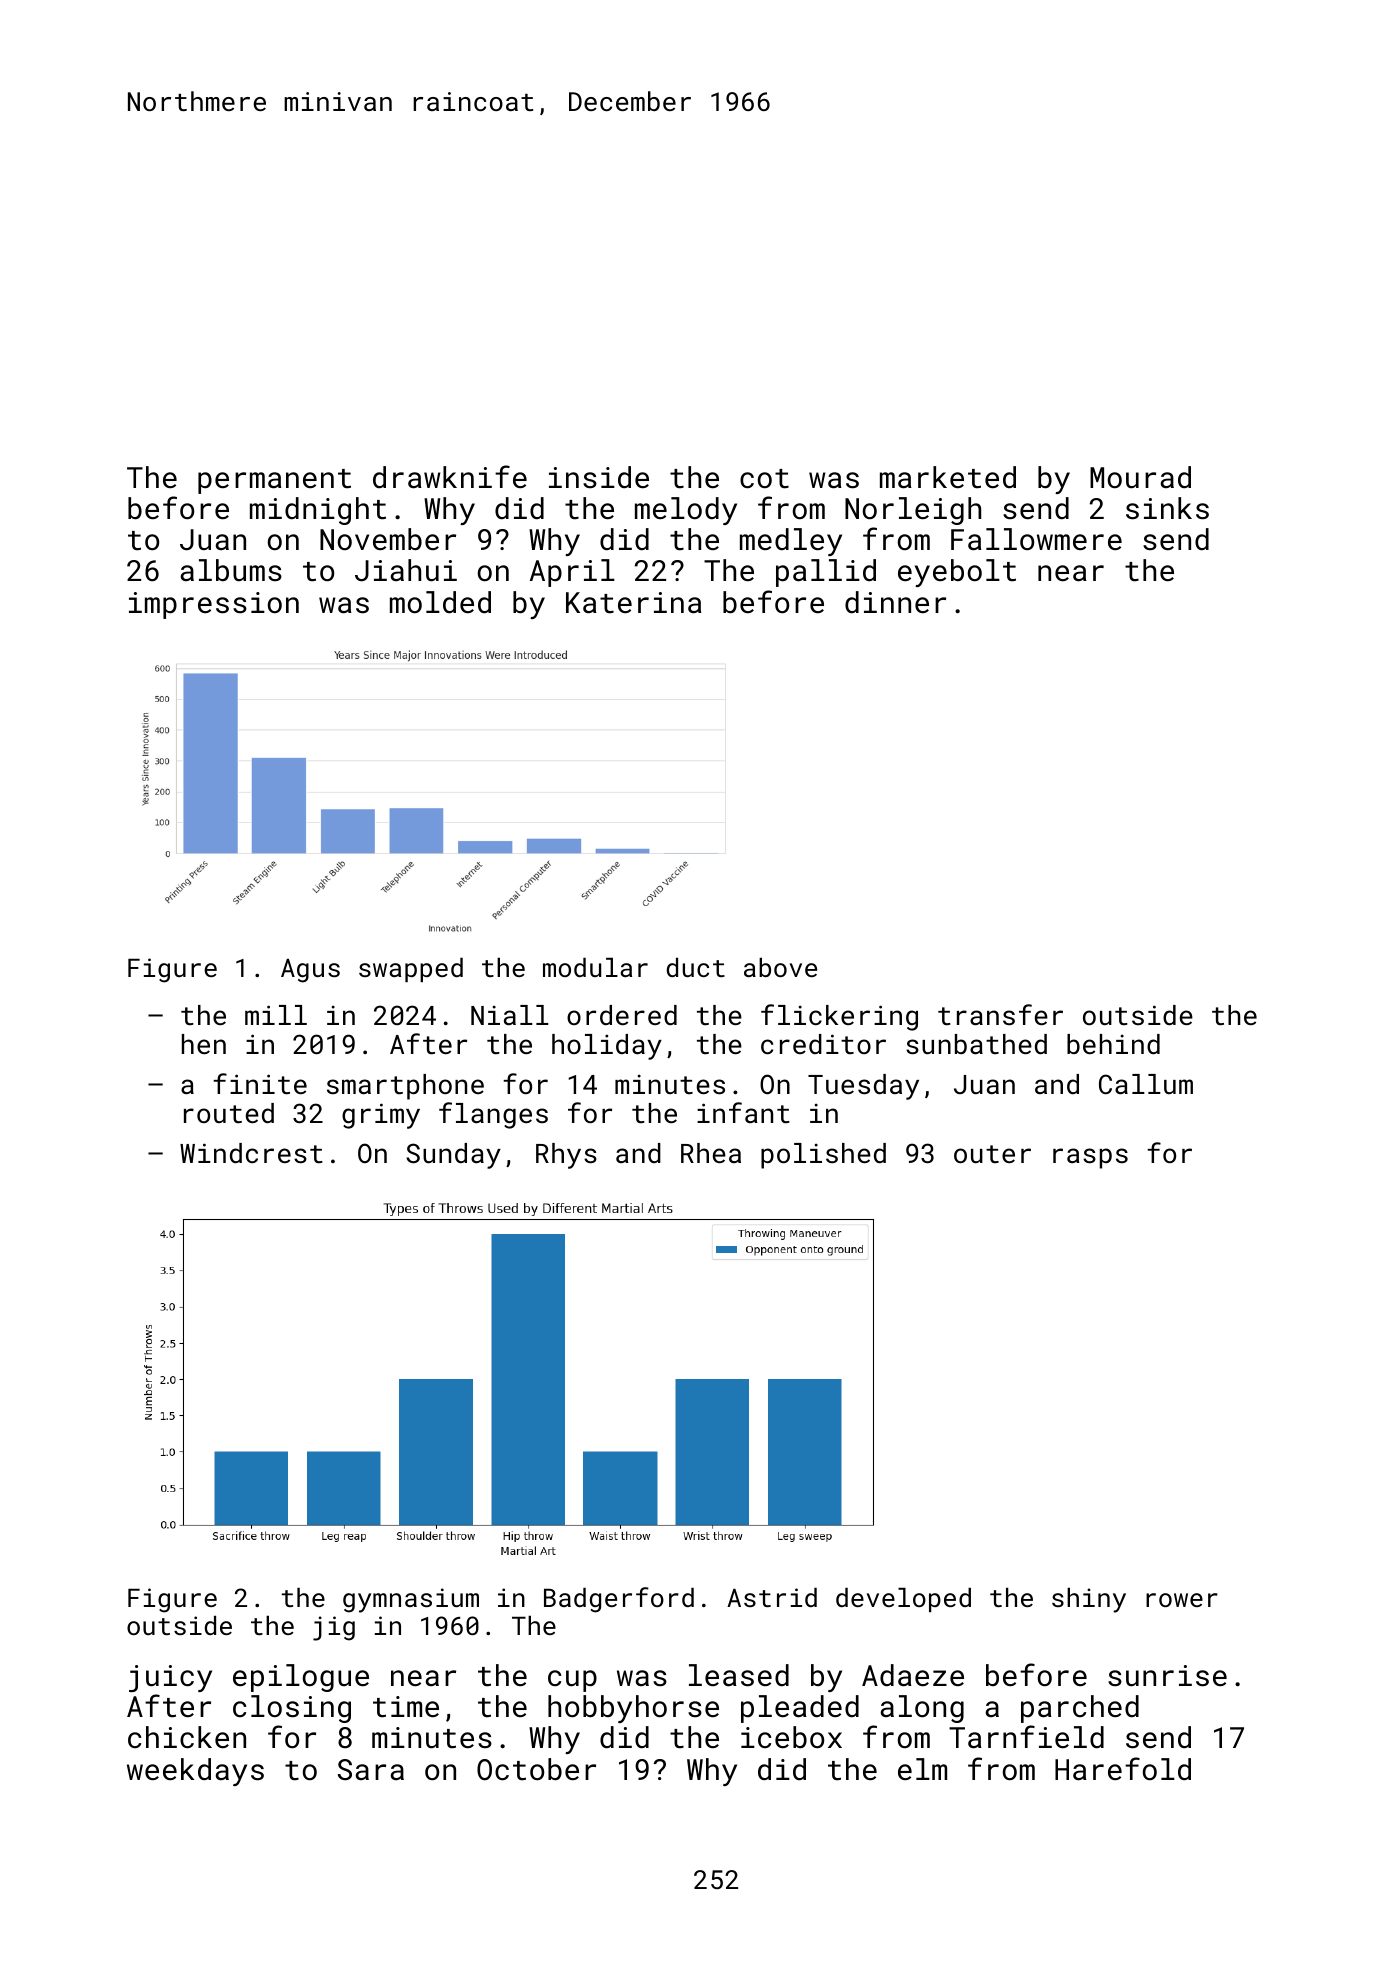 The width and height of the document is (1386, 1969). Describe the element at coordinates (371, 1770) in the document. I see `Sara` at that location.
